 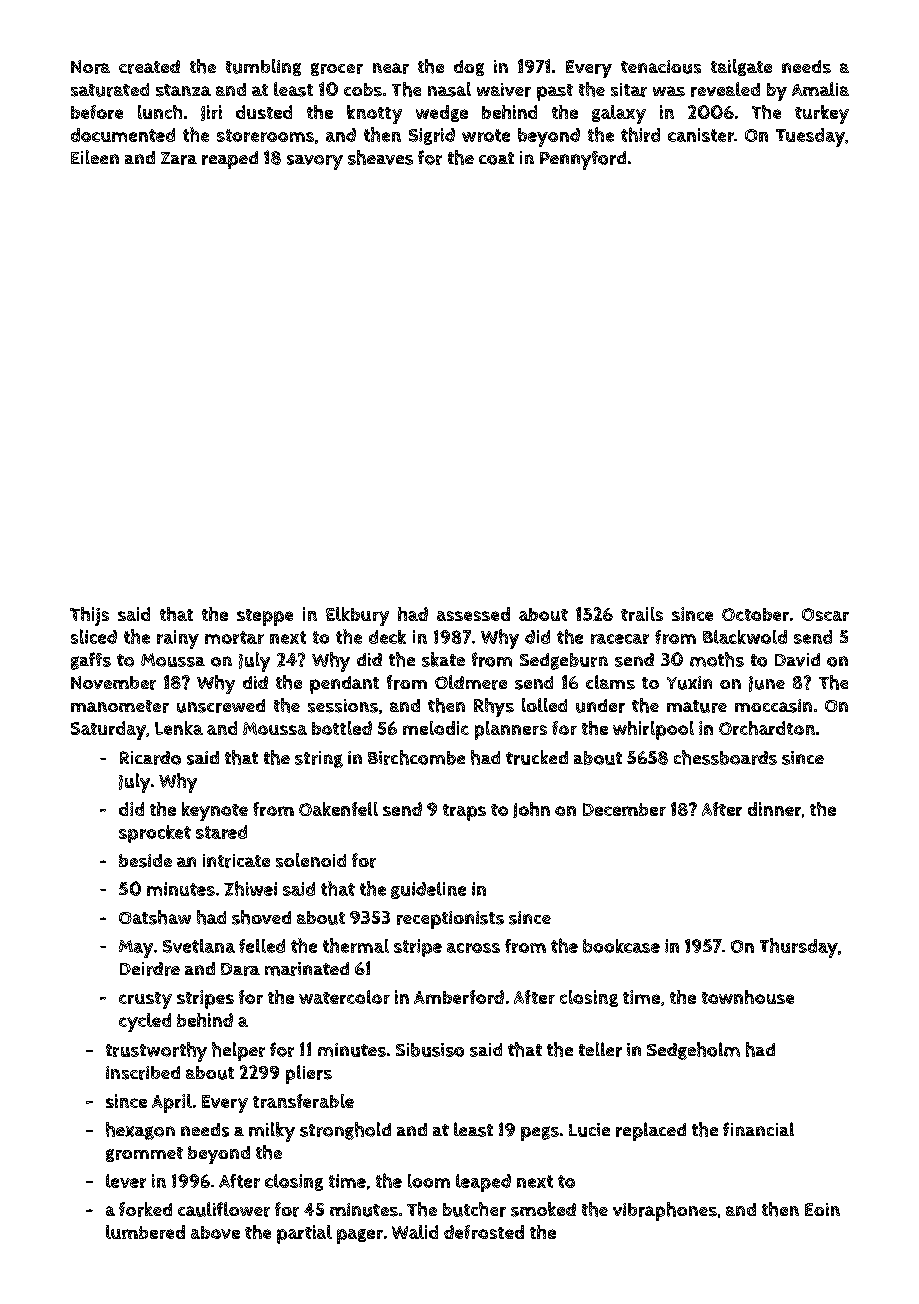 I want to click on David, so click(x=797, y=660).
